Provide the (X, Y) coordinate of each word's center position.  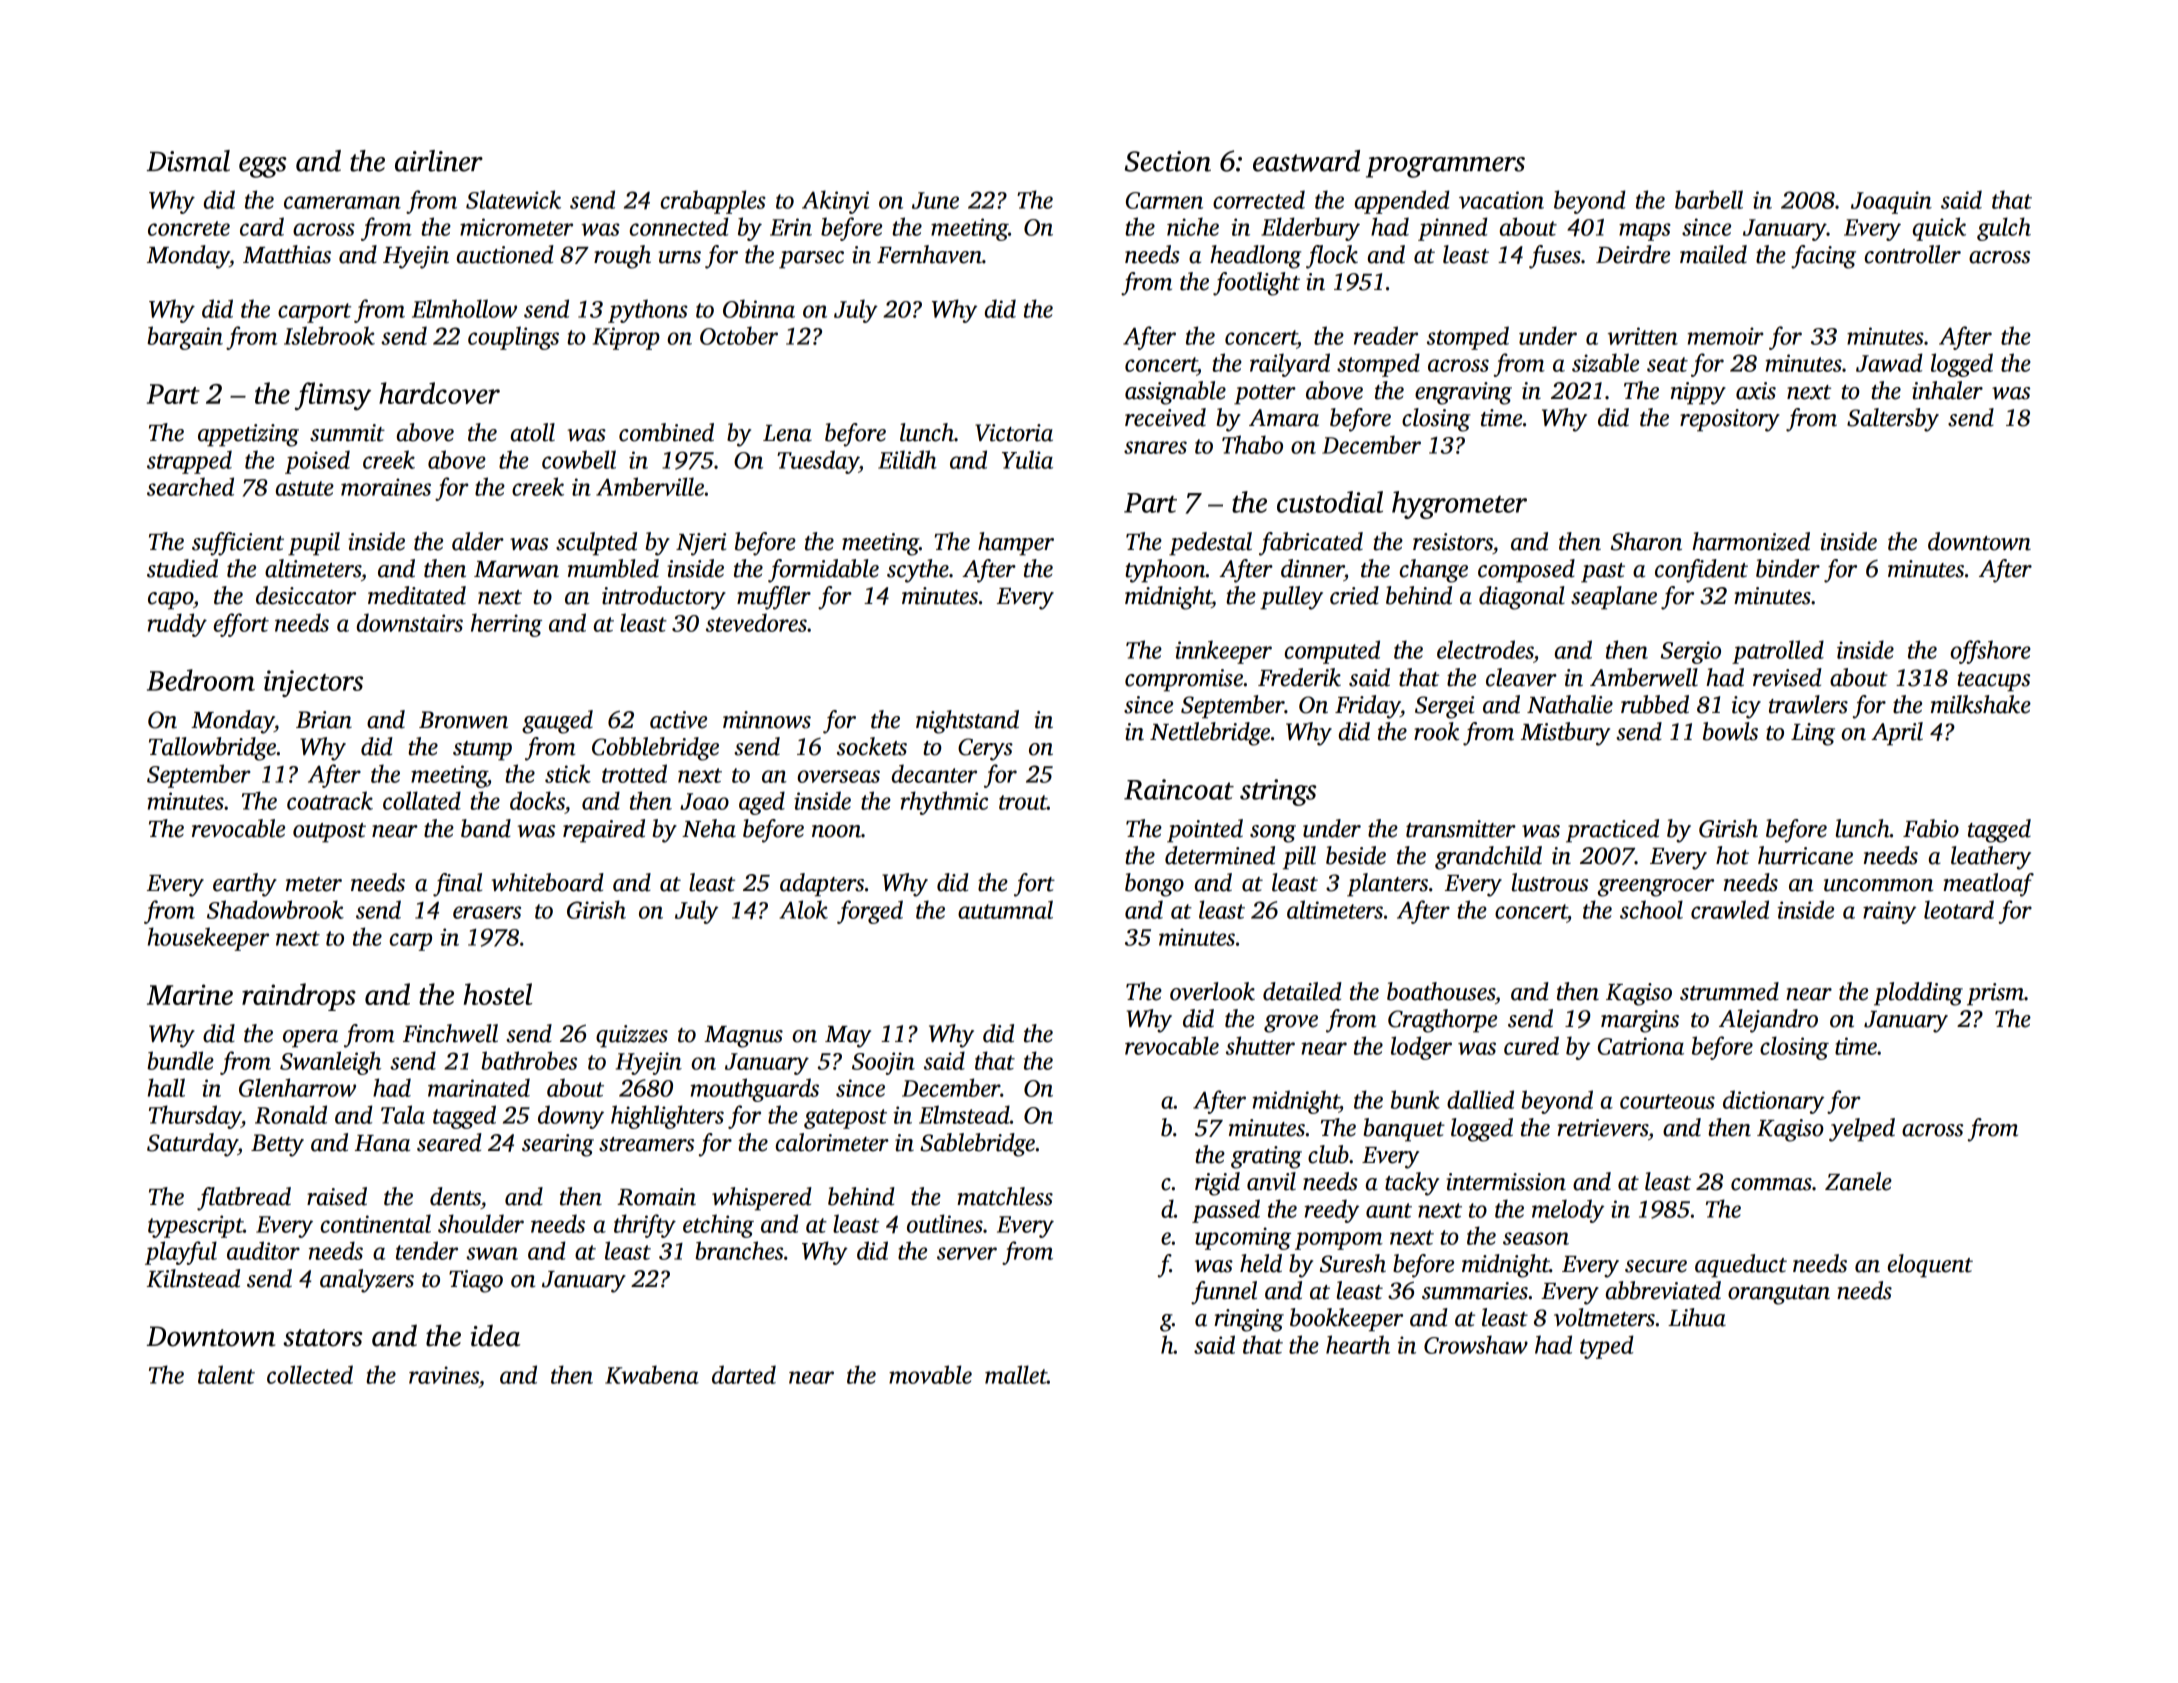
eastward (1306, 161)
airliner (439, 161)
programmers (1445, 167)
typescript (195, 1226)
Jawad (1889, 362)
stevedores (756, 622)
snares (1155, 447)
